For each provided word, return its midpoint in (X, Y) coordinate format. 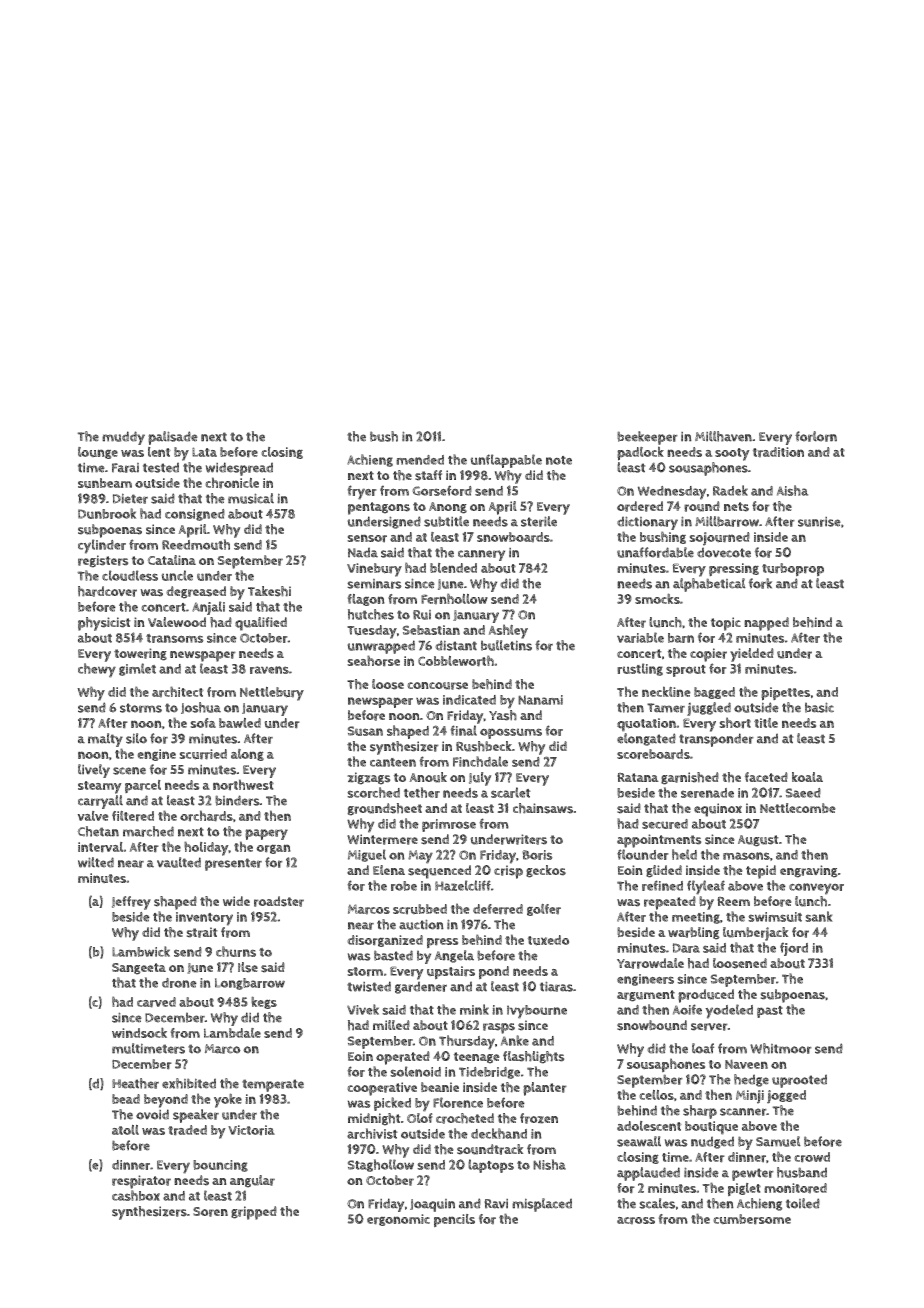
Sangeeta (139, 969)
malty (105, 740)
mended (420, 460)
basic (819, 707)
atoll (125, 1130)
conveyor (816, 889)
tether (422, 792)
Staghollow (381, 1165)
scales (657, 1203)
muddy (123, 438)
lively (94, 771)
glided (664, 871)
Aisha (792, 490)
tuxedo (548, 940)
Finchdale (480, 761)
